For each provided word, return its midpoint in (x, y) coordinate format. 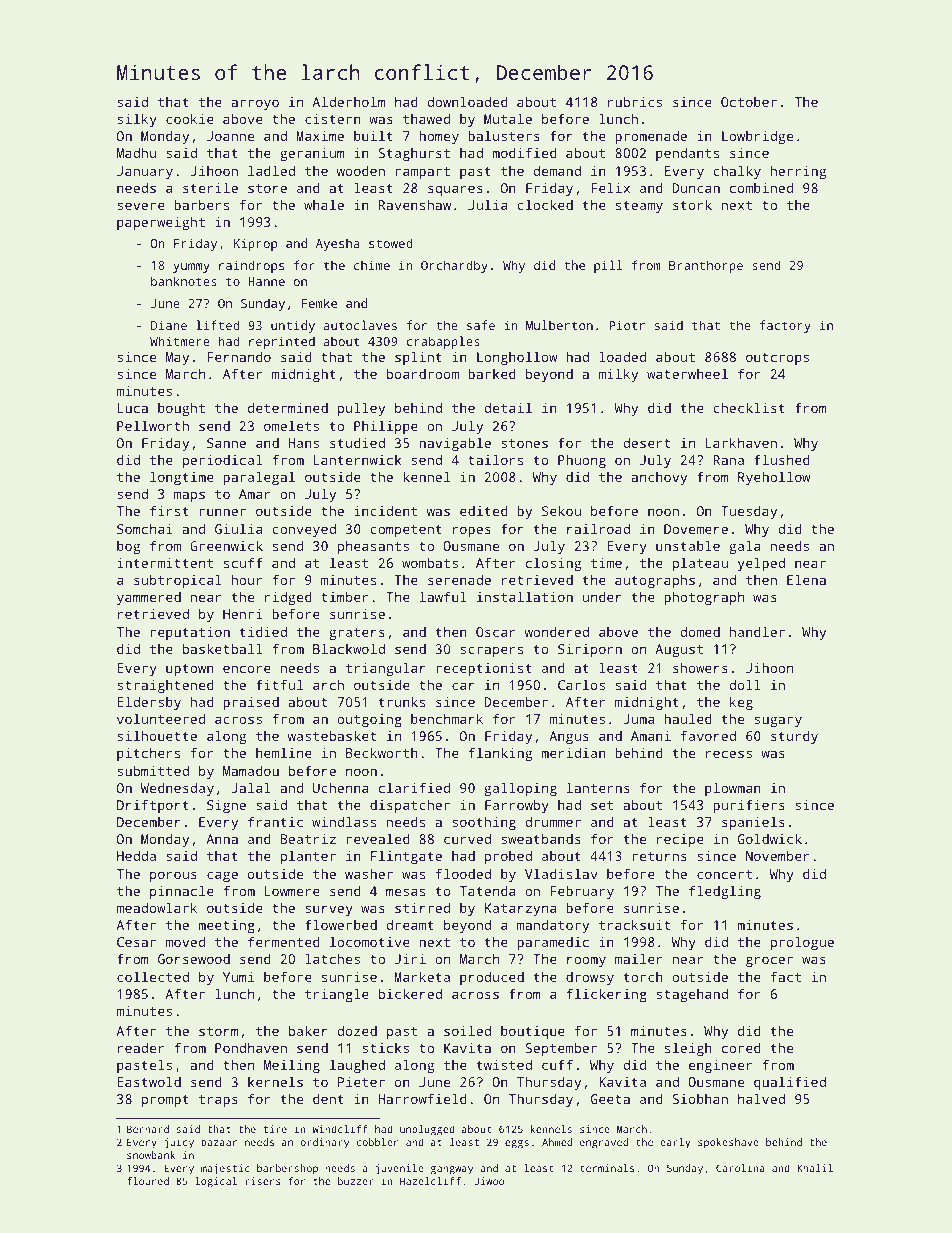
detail (508, 407)
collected (153, 976)
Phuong (582, 461)
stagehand (692, 995)
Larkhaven (741, 442)
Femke (319, 303)
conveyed (304, 530)
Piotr (627, 325)
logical (216, 1182)
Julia (487, 204)
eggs (517, 1144)
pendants (687, 154)
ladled (271, 170)
